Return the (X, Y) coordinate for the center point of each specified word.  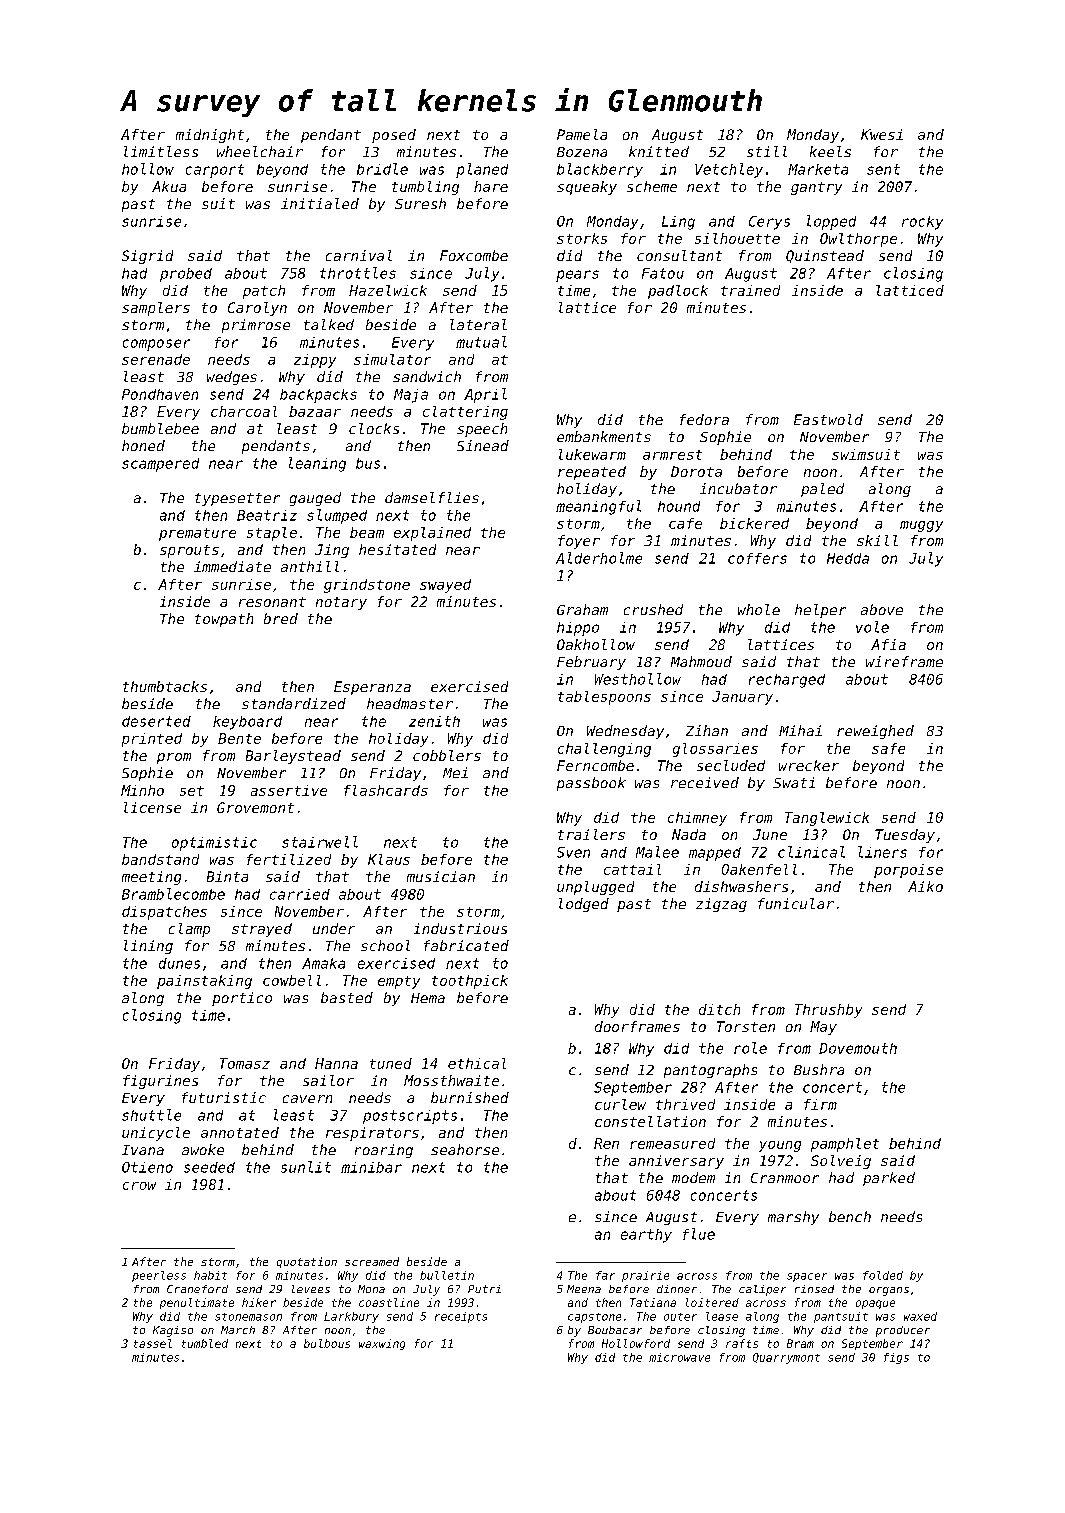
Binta (227, 876)
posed (394, 136)
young (780, 1146)
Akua (169, 186)
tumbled (205, 1343)
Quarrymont (786, 1358)
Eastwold (828, 419)
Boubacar (615, 1330)
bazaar (315, 411)
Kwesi (882, 134)
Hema (428, 998)
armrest (672, 455)
